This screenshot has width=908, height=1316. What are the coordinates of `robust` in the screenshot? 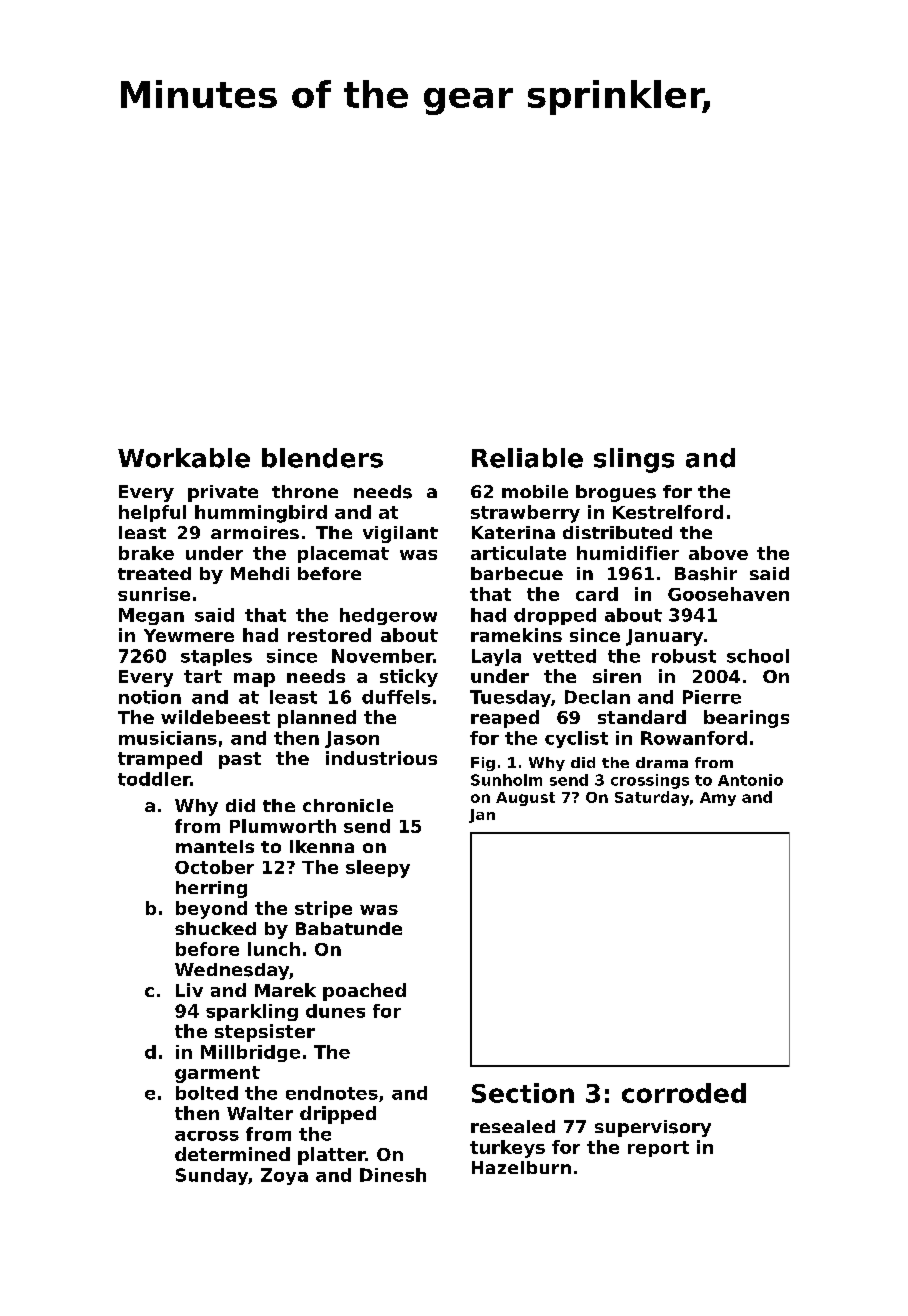 It's located at (684, 656).
